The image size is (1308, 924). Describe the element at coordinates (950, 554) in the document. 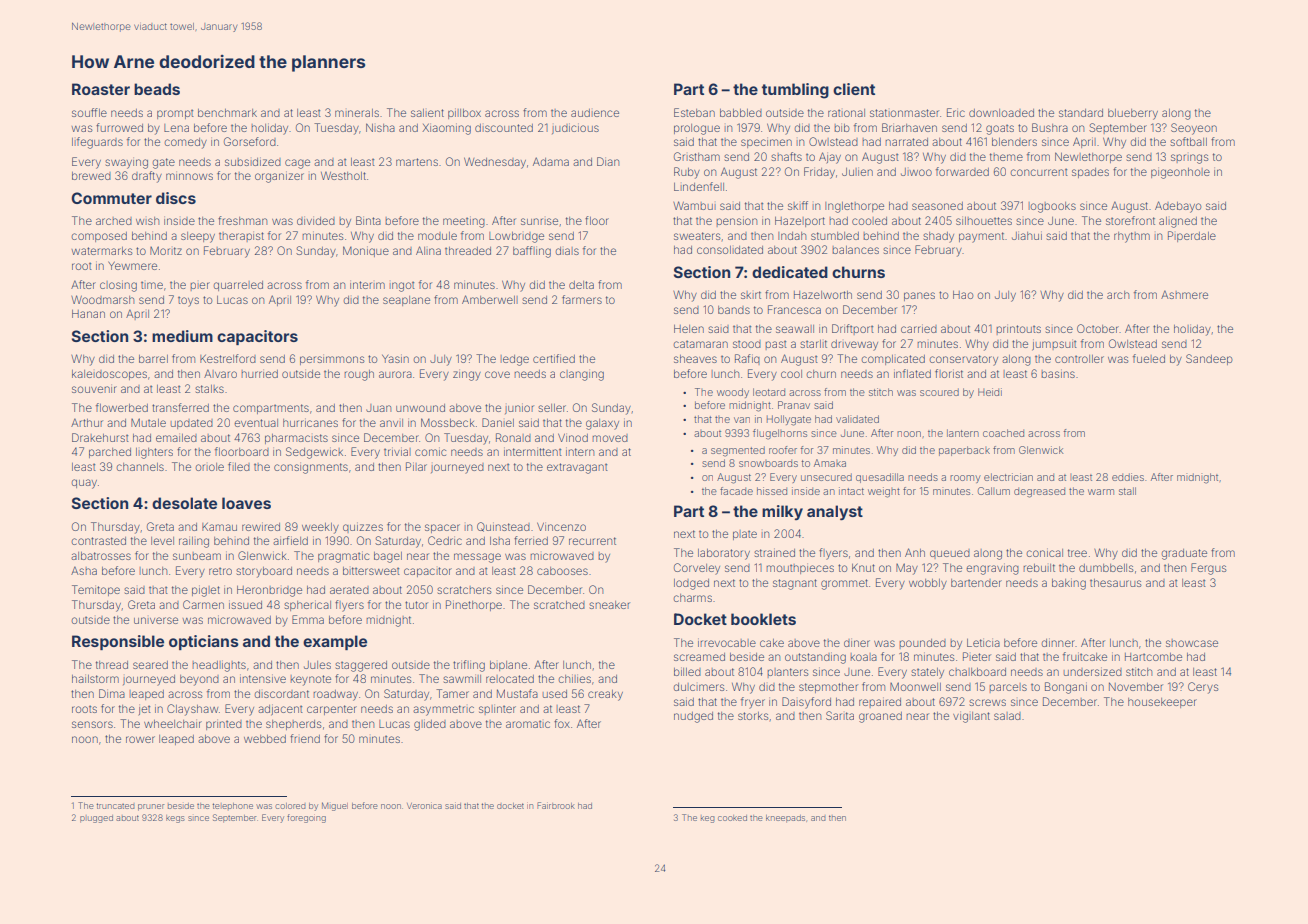

I see `queued` at that location.
